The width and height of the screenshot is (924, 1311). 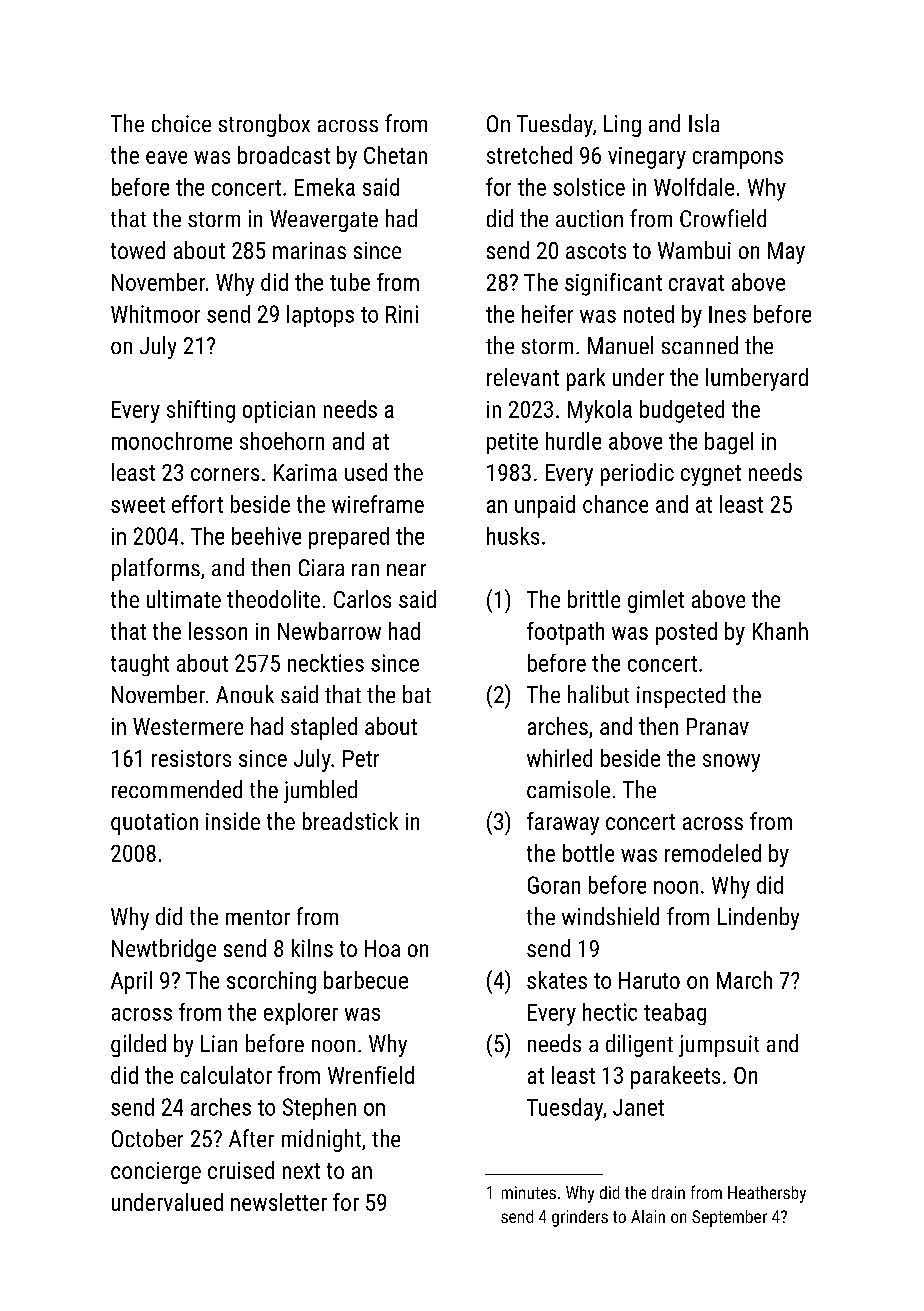 I want to click on bottle, so click(x=588, y=853).
